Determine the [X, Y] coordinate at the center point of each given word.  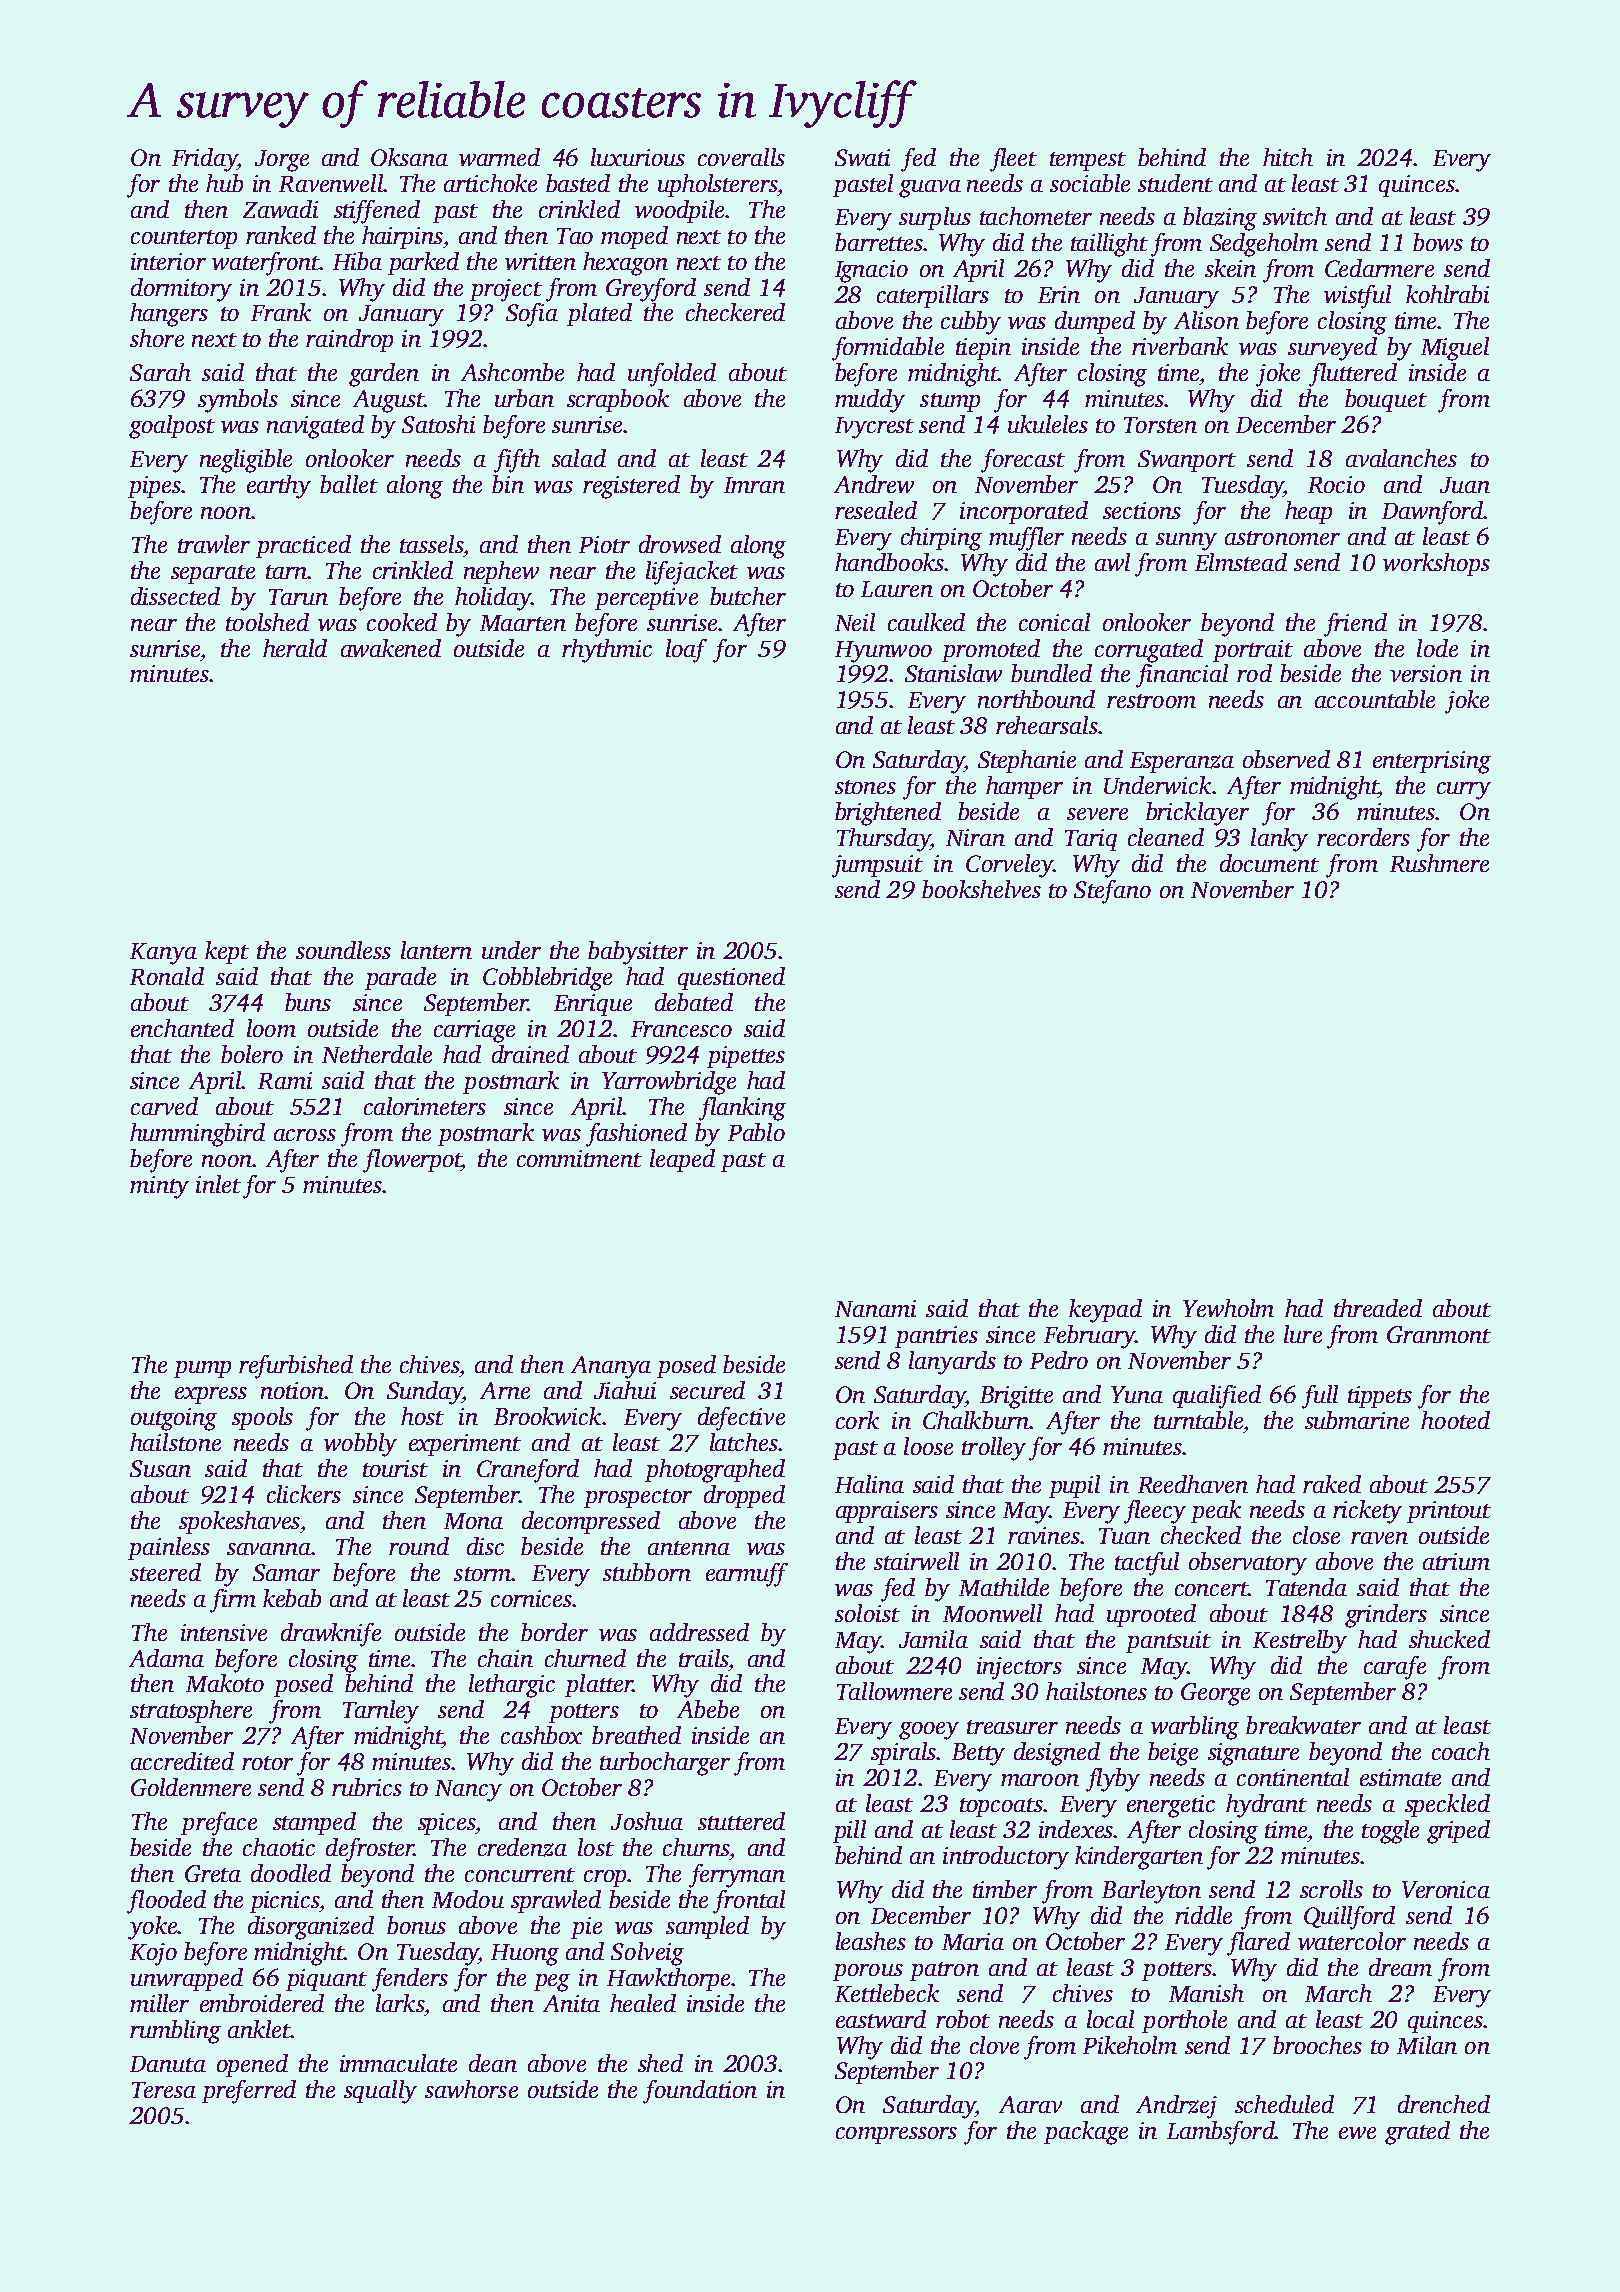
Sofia [532, 315]
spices [446, 1824]
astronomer [1282, 538]
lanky [1279, 840]
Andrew [874, 484]
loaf [686, 651]
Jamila [933, 1639]
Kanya [163, 954]
